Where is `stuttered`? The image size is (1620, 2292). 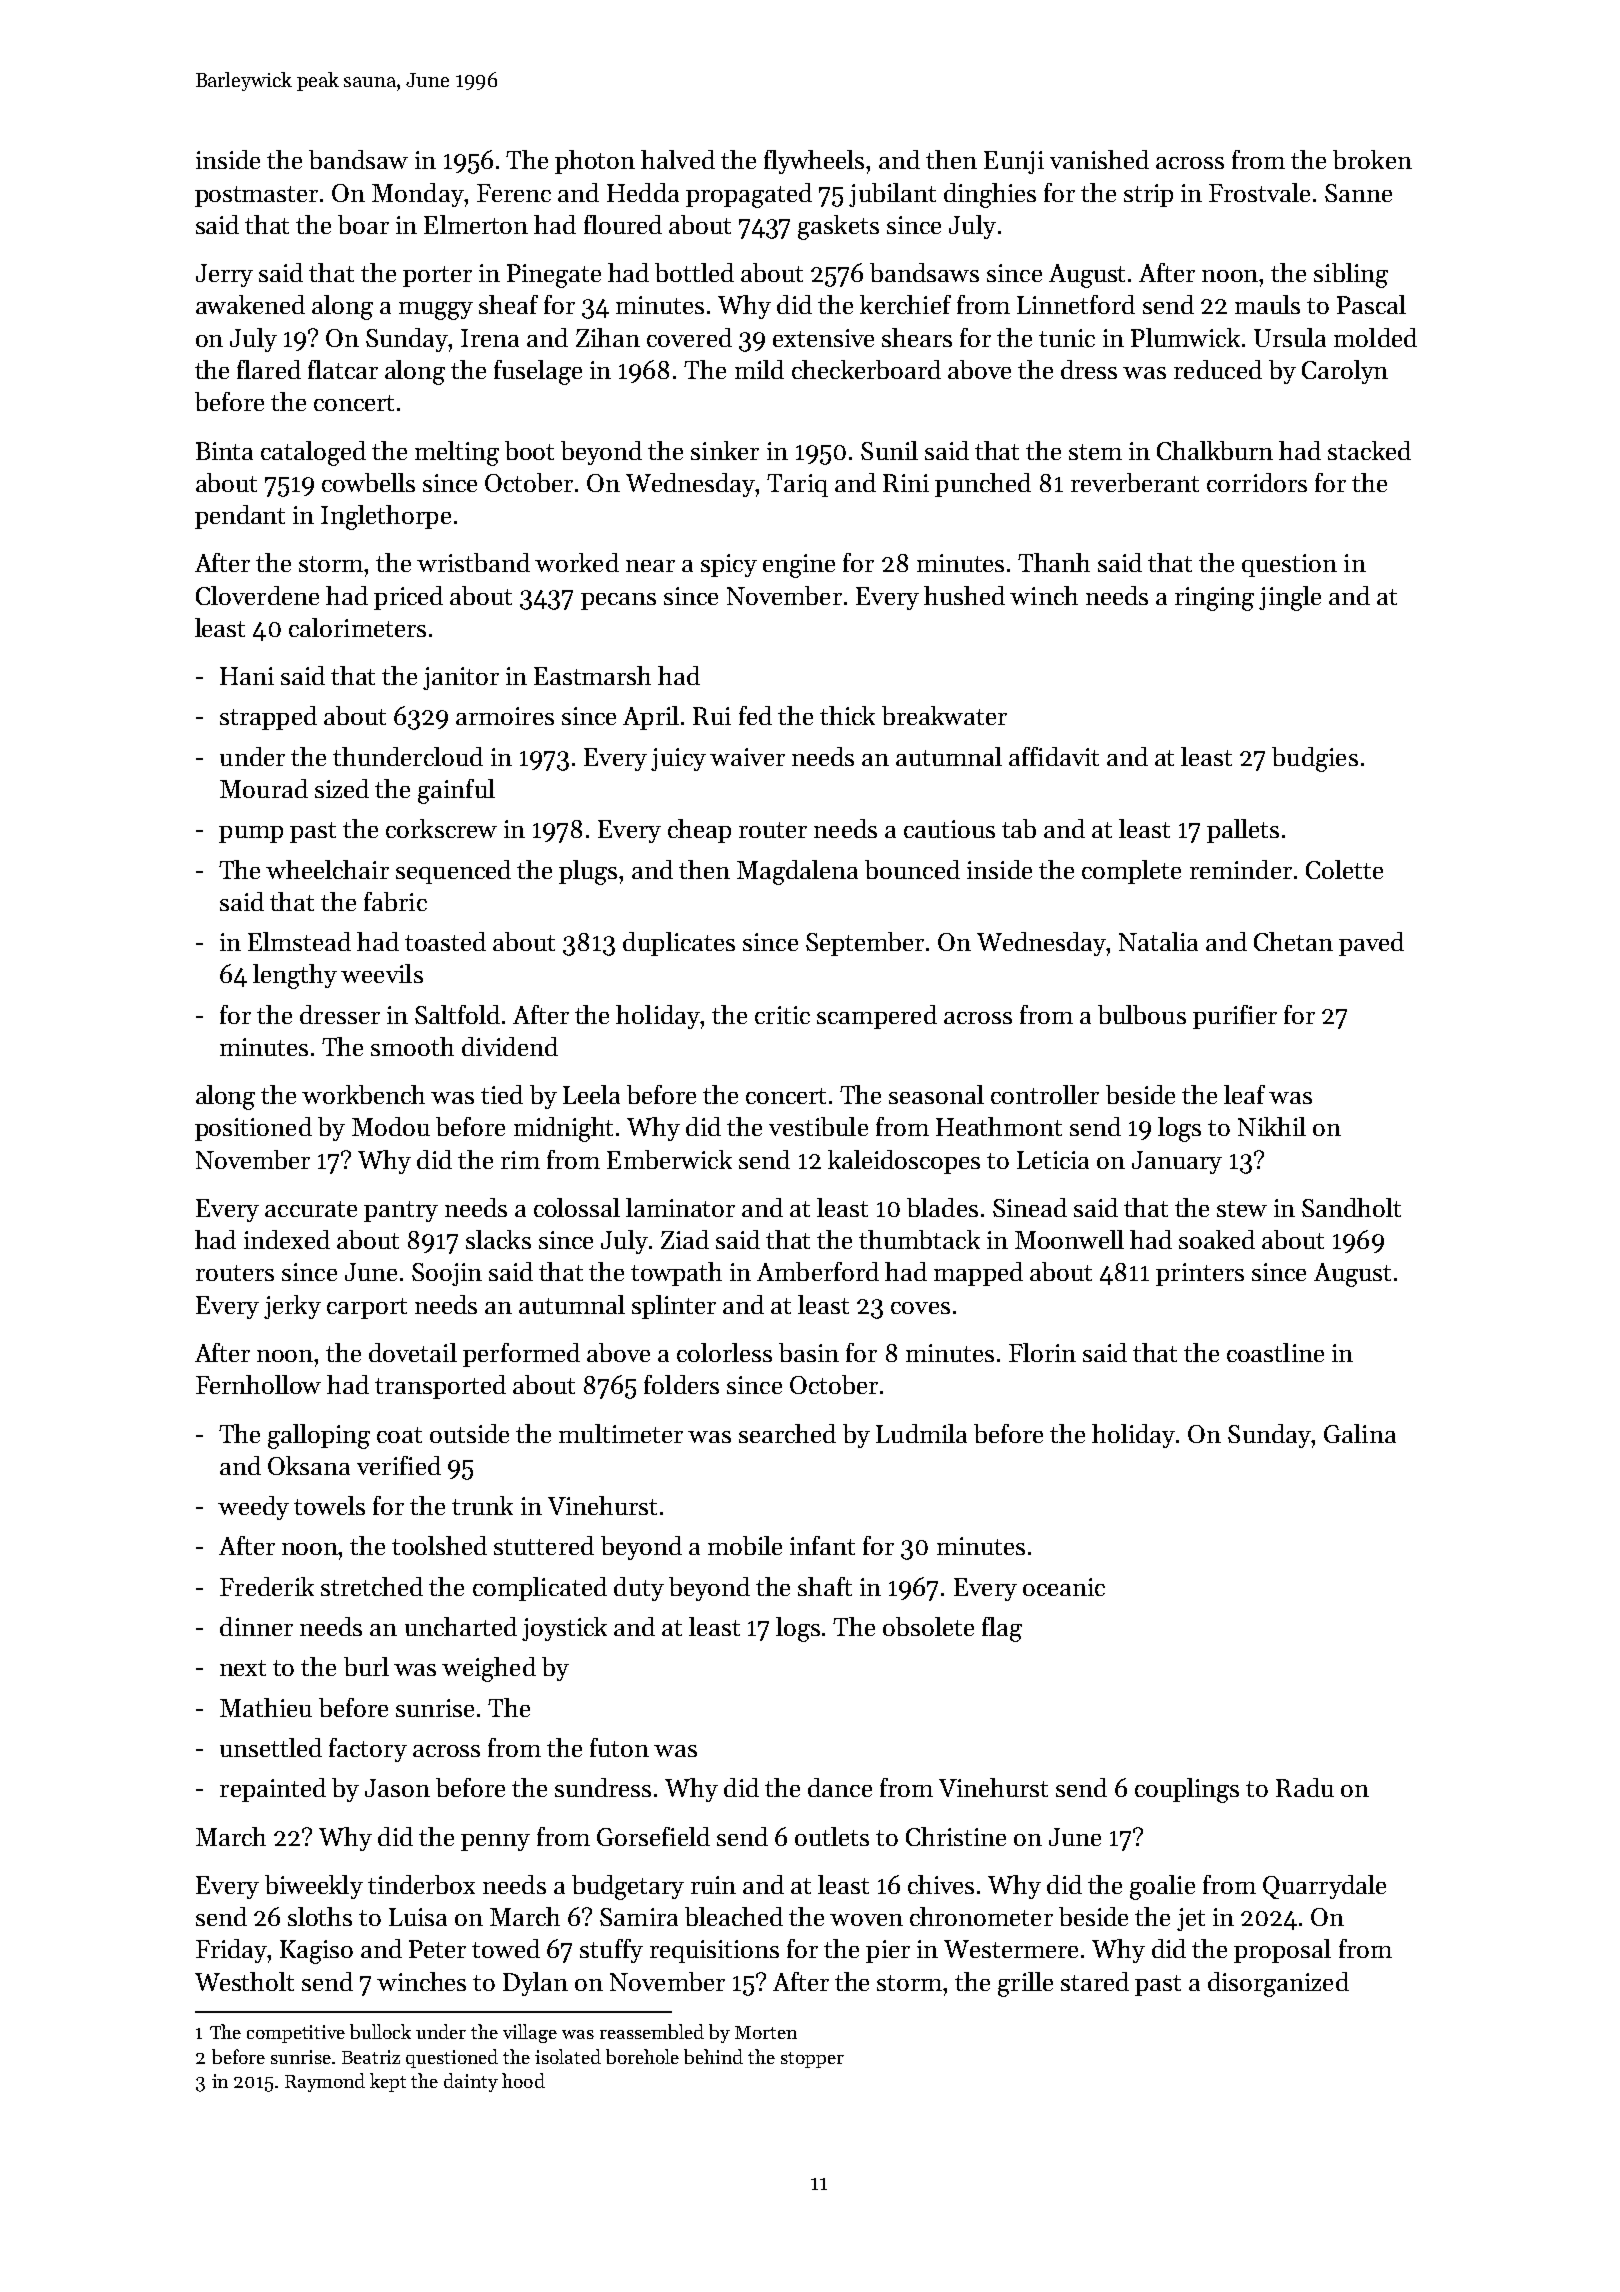 stuttered is located at coordinates (544, 1545).
